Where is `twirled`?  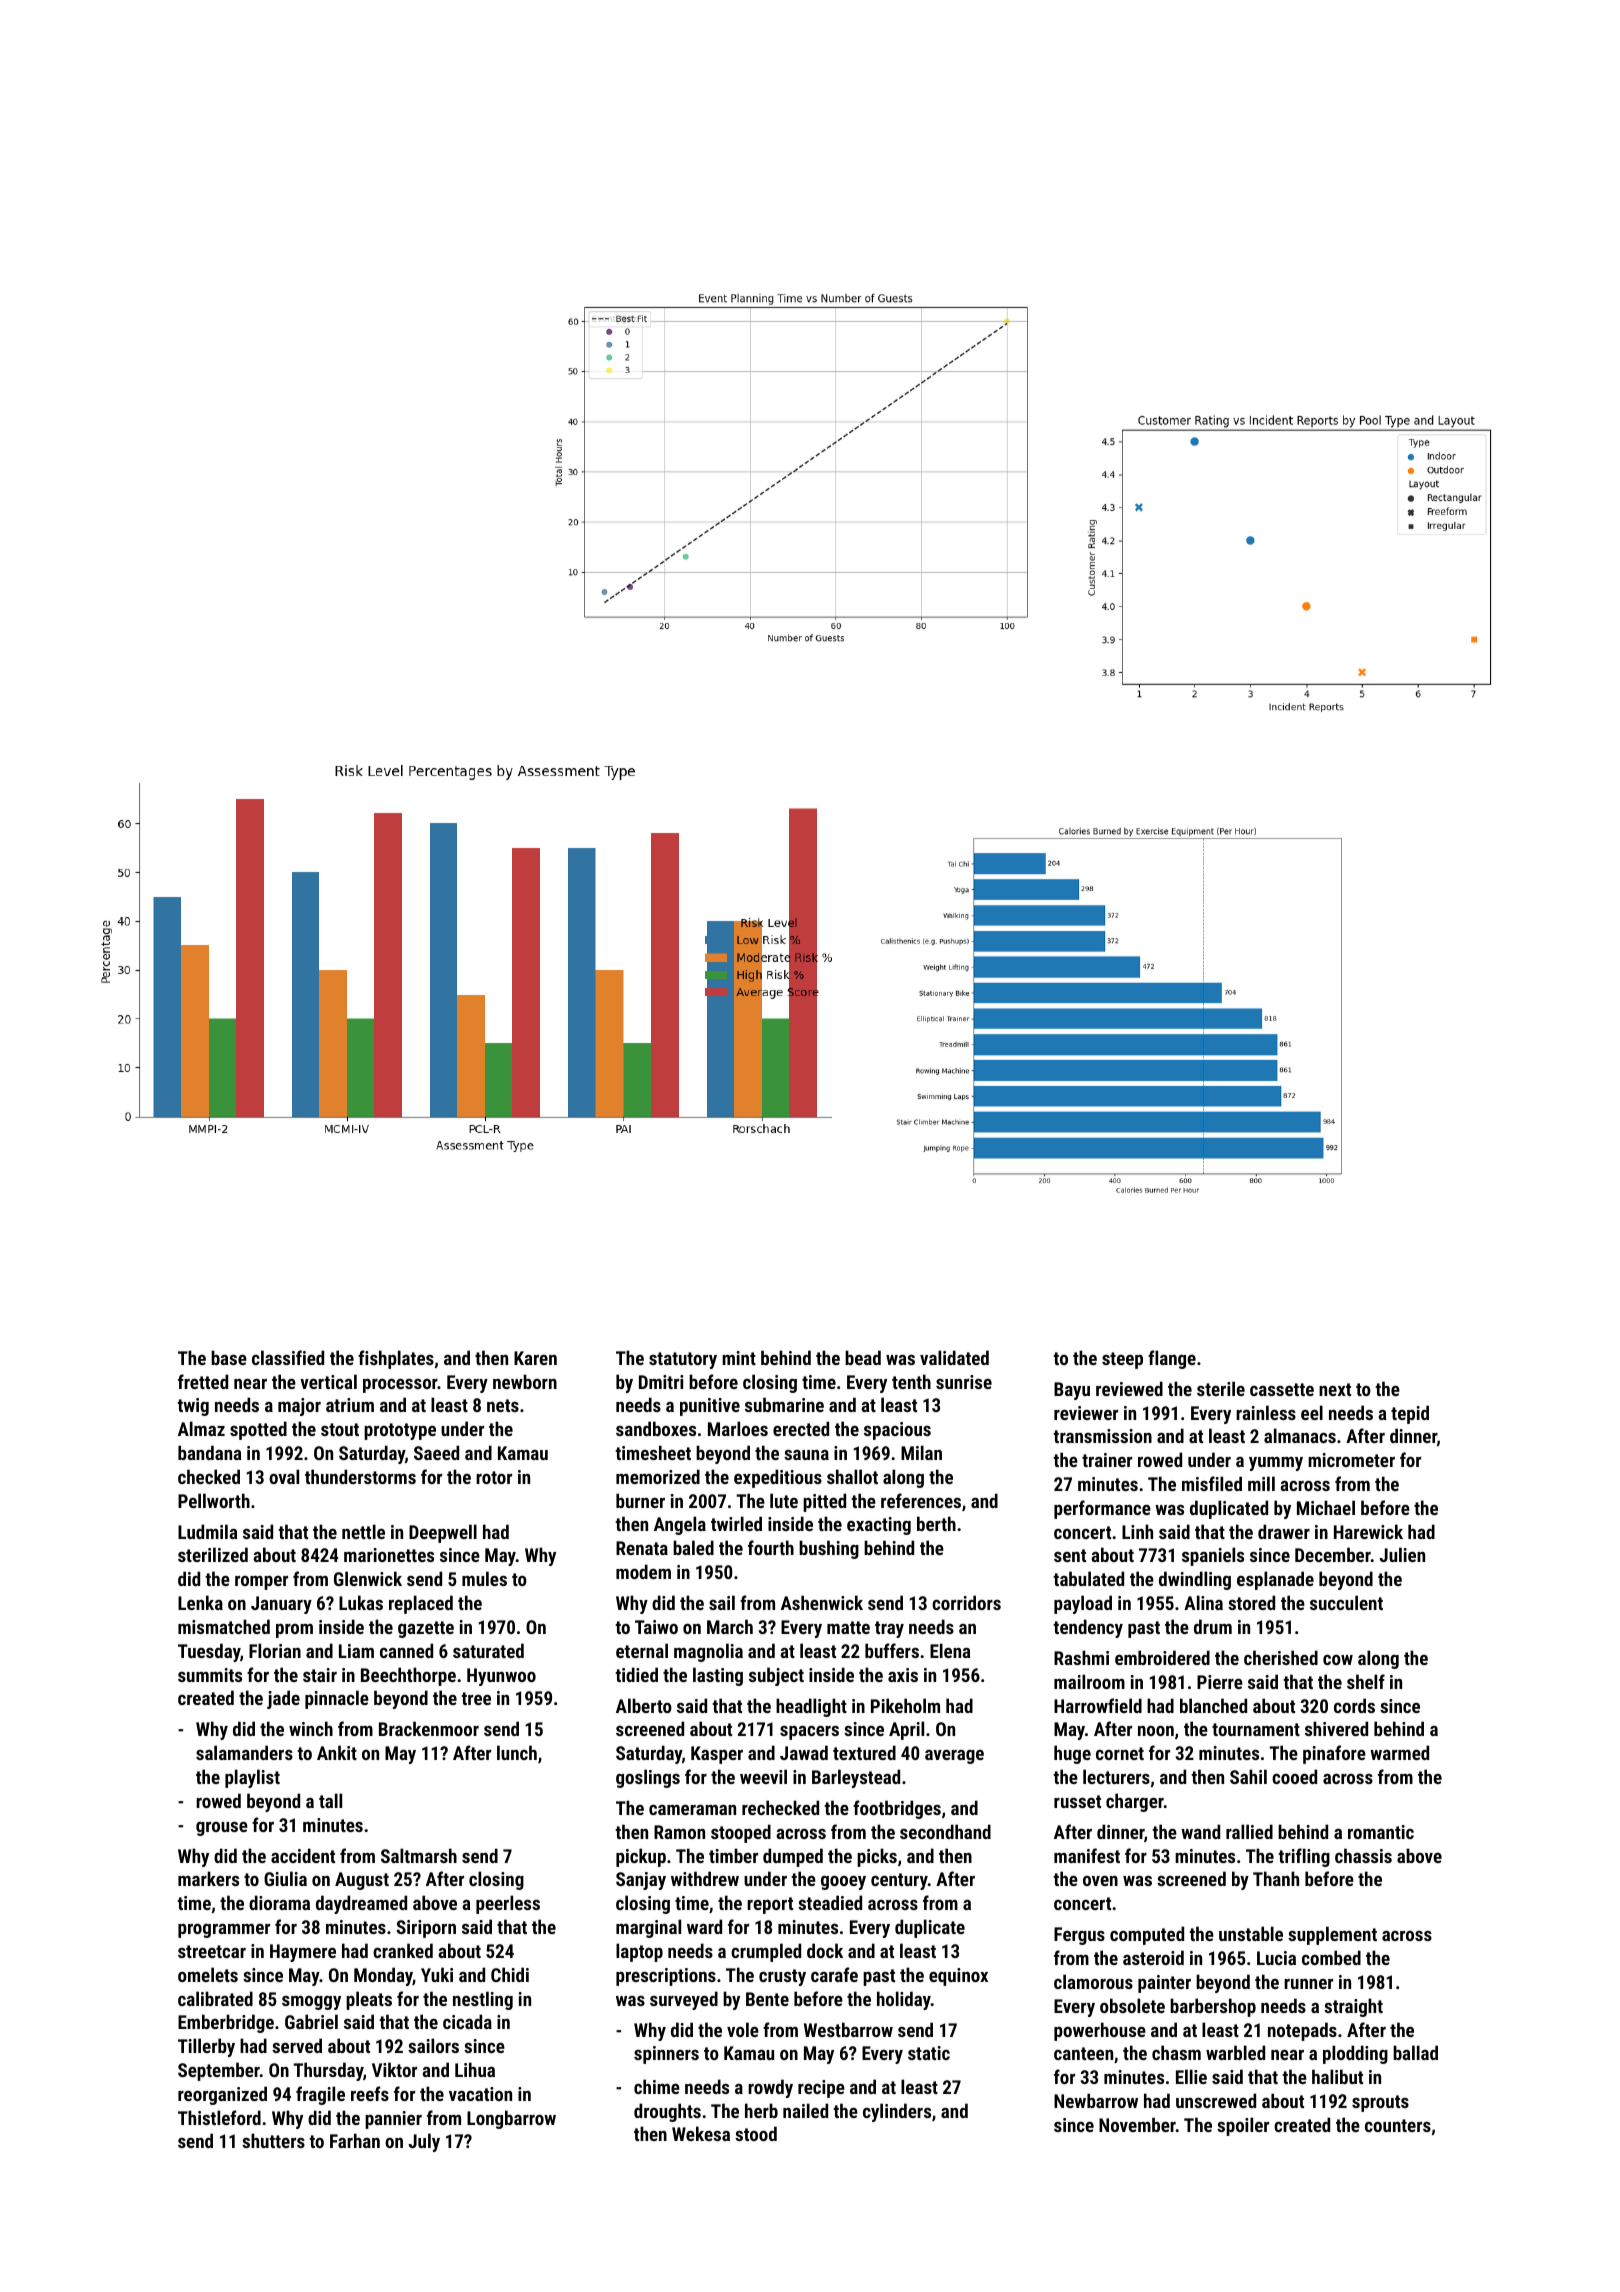
twirled is located at coordinates (736, 1523).
